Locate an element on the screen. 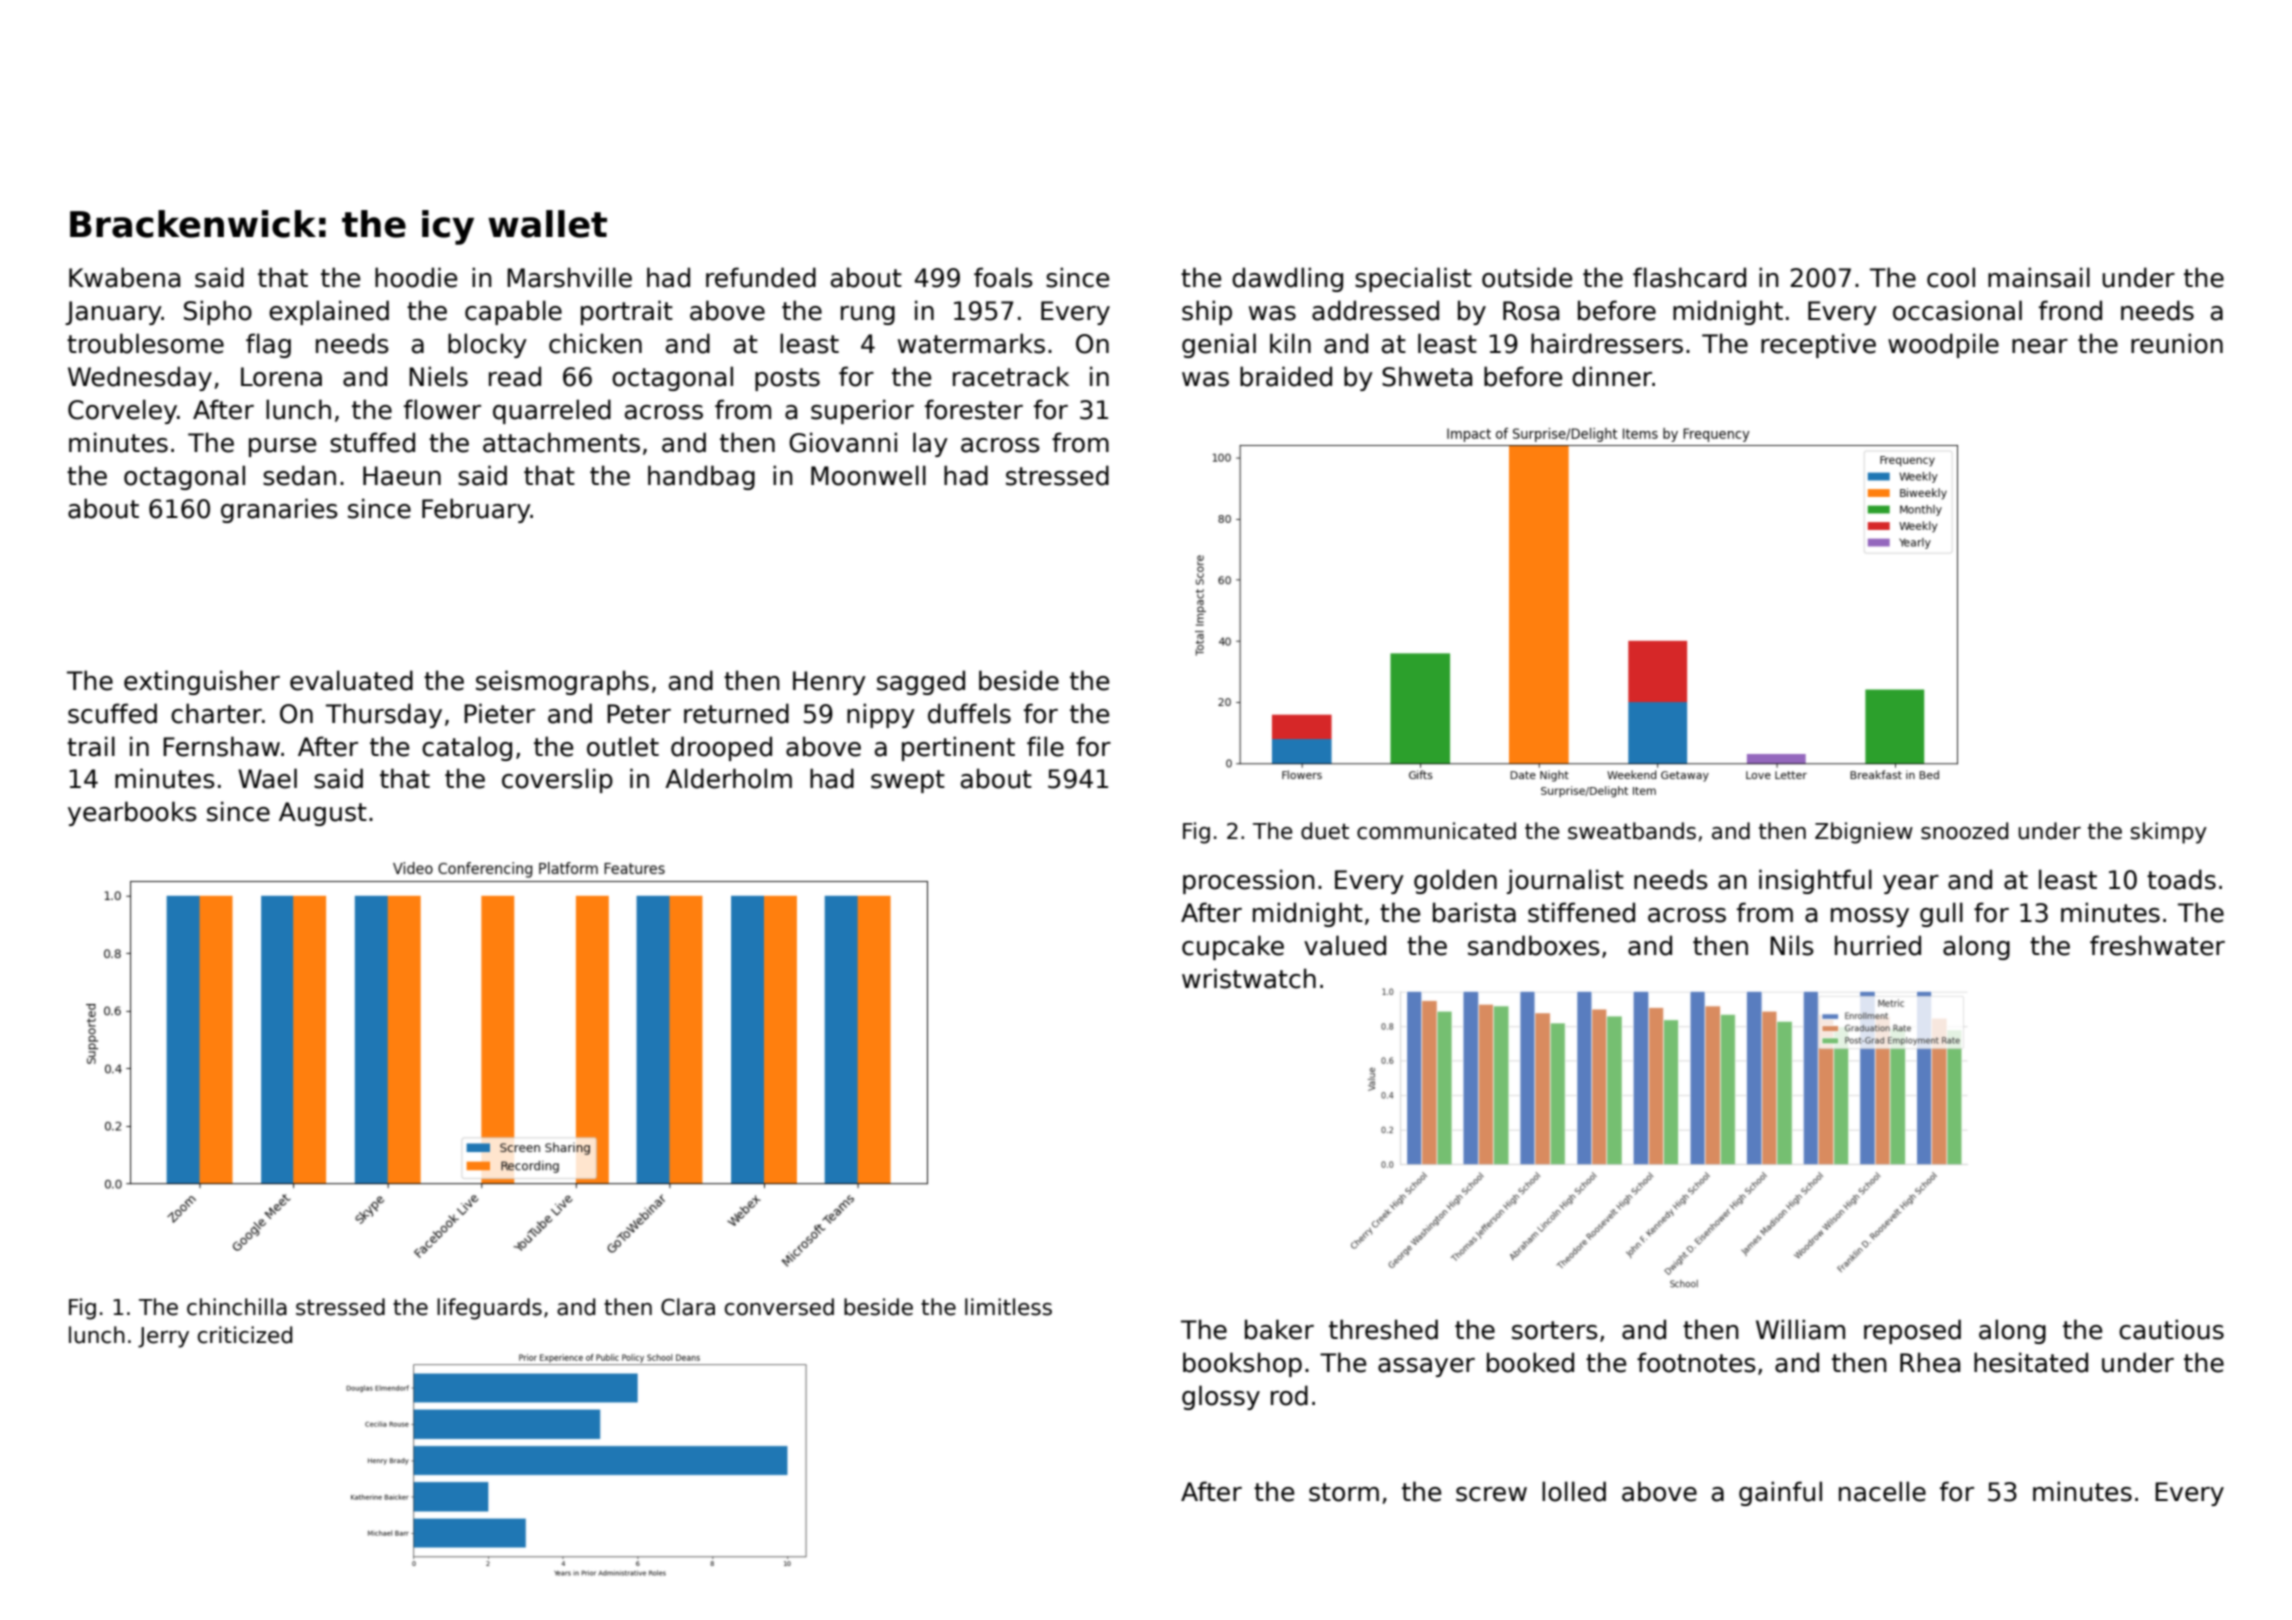 The width and height of the screenshot is (2292, 1620). Wael is located at coordinates (267, 778).
